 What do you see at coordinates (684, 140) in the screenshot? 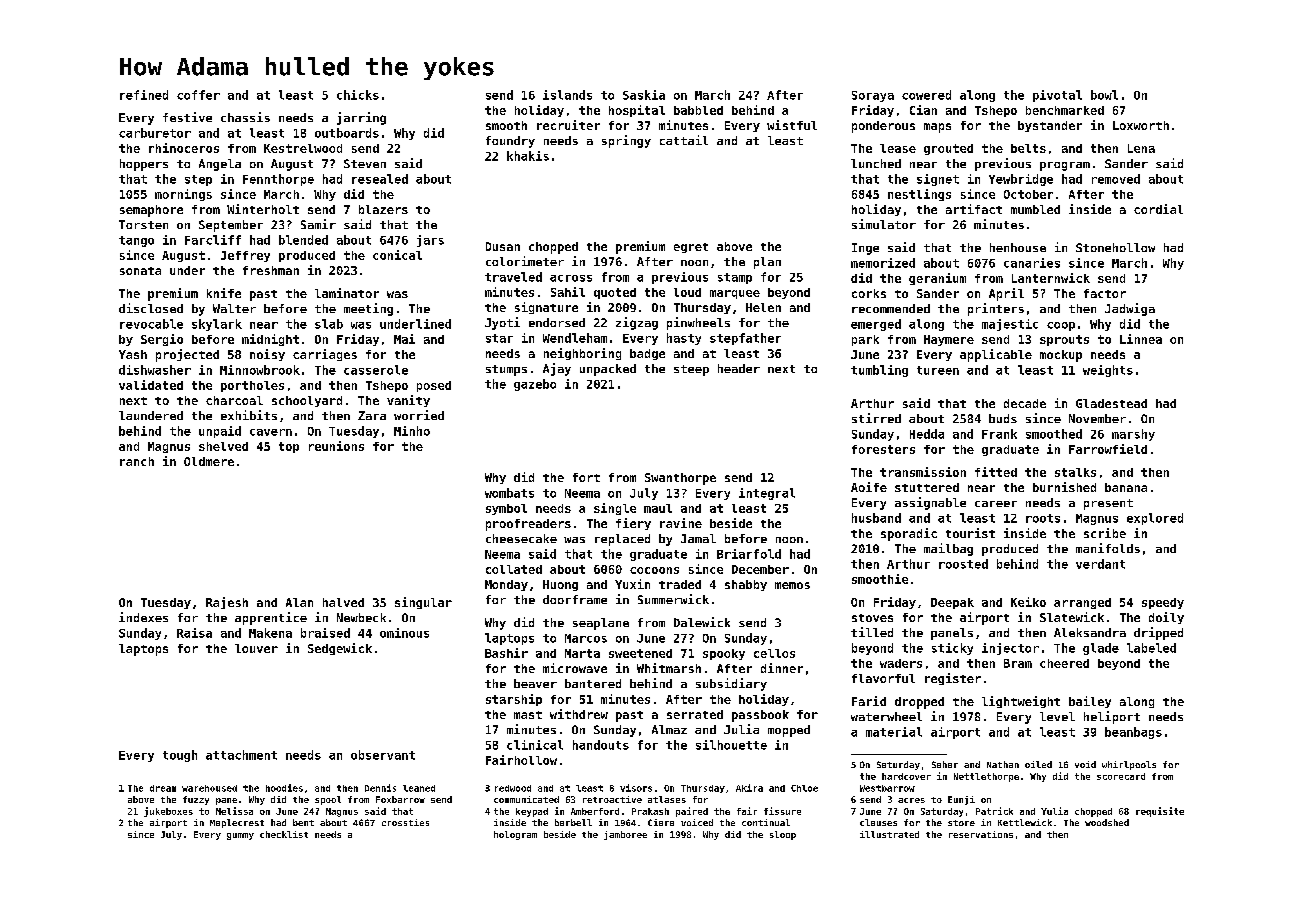
I see `cattail` at bounding box center [684, 140].
